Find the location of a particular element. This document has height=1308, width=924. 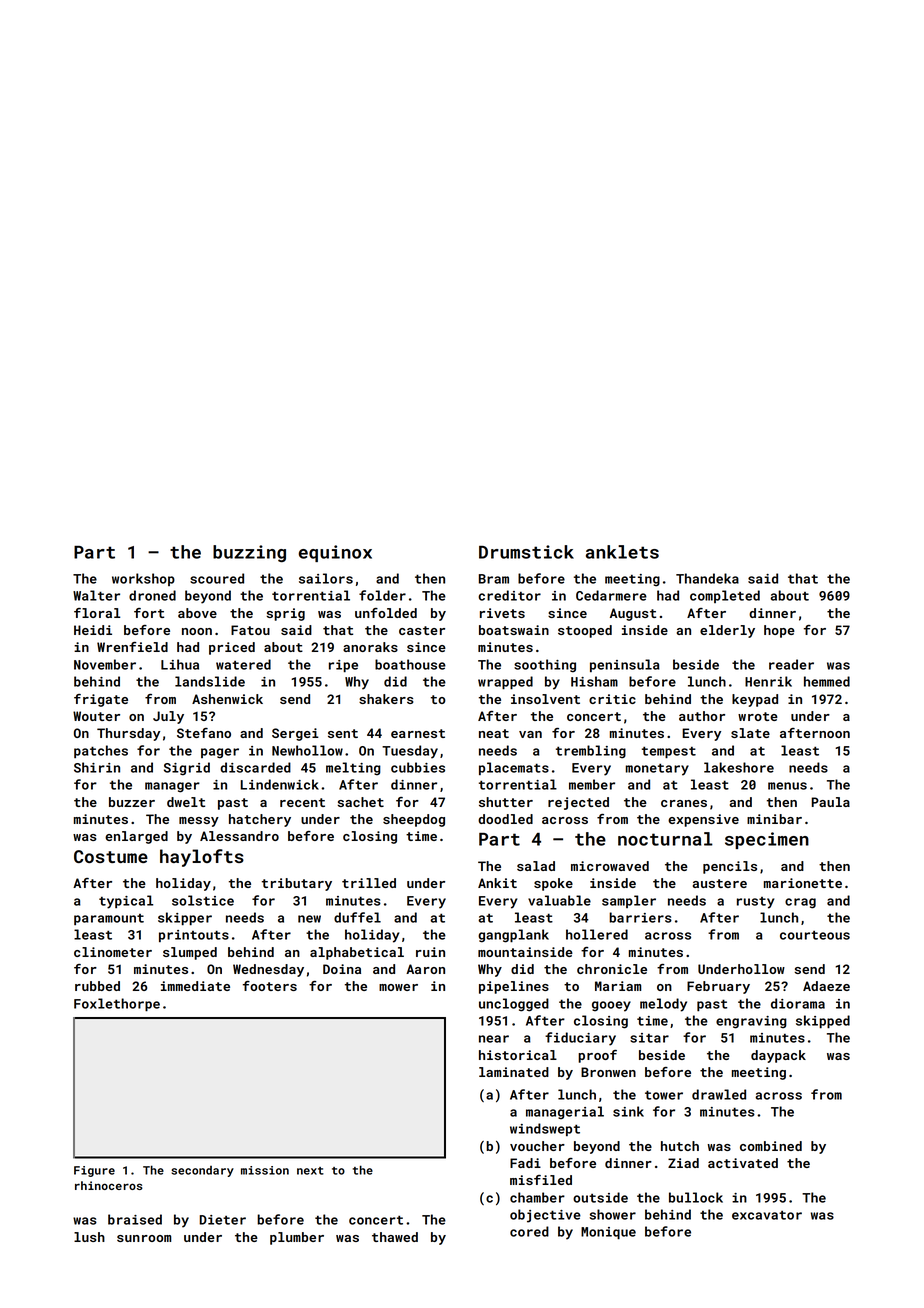

messy is located at coordinates (199, 822).
